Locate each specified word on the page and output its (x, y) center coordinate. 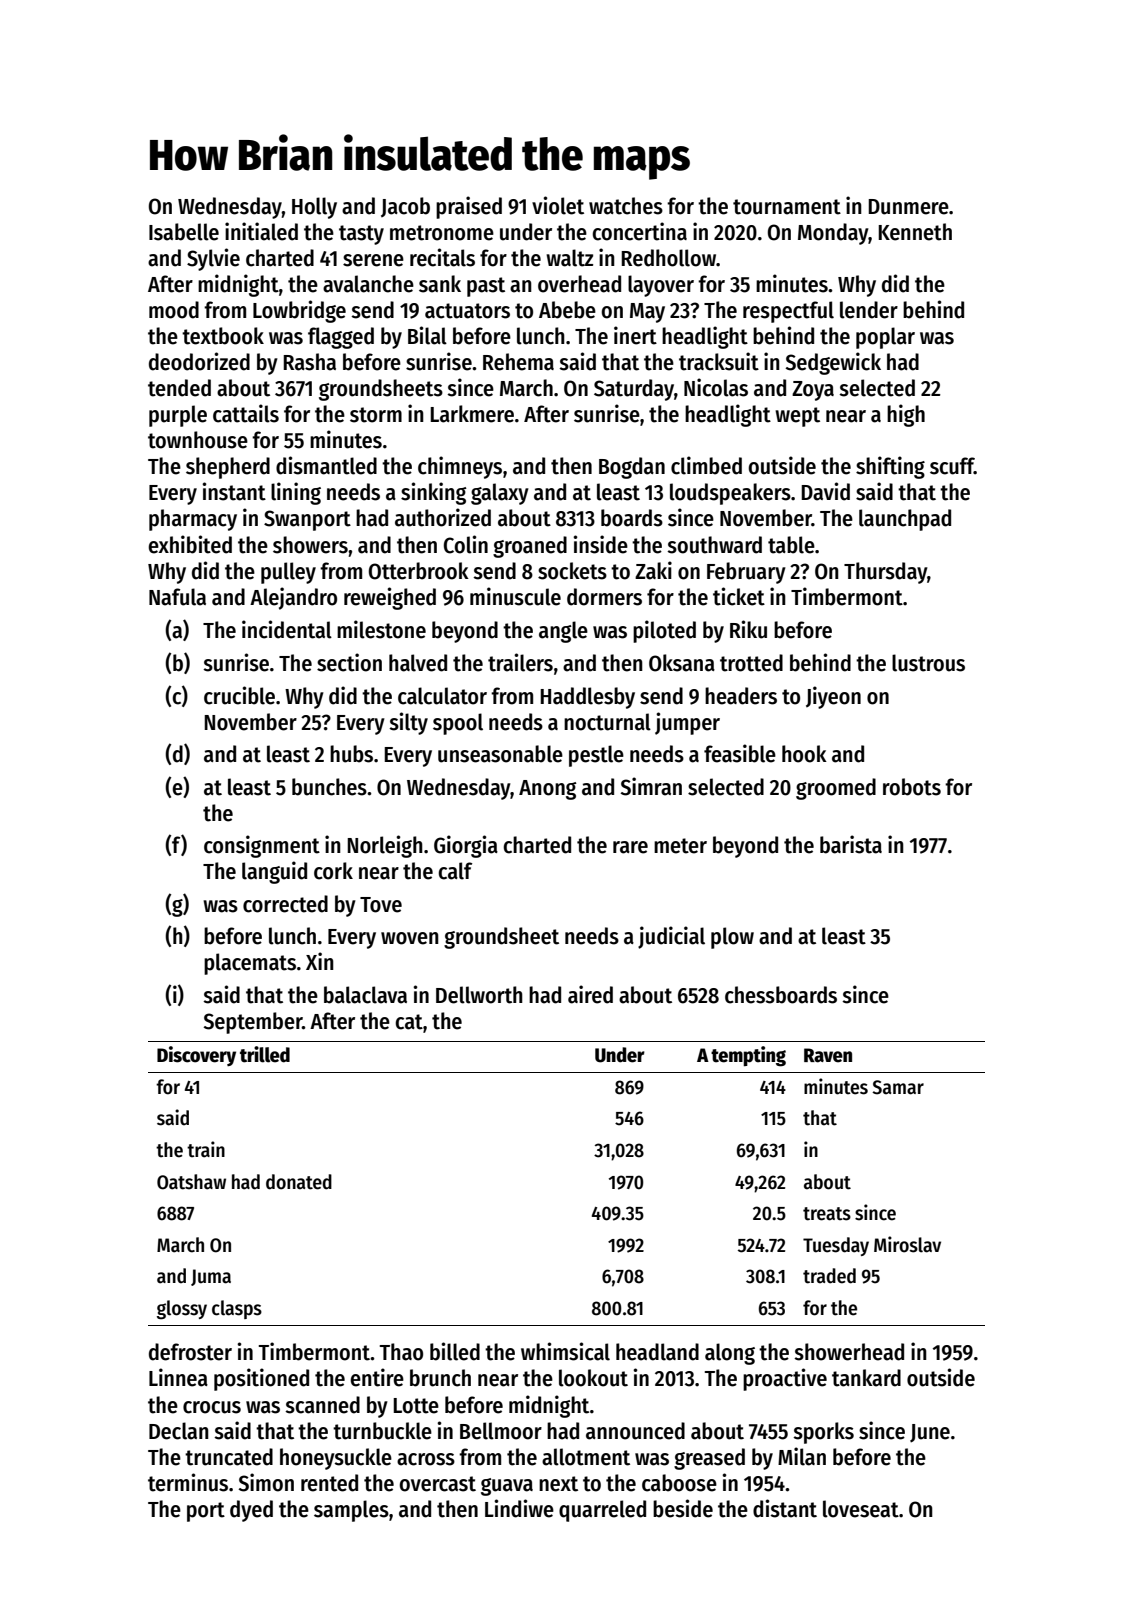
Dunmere (908, 207)
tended (179, 388)
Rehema (518, 362)
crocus (212, 1407)
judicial (671, 937)
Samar (898, 1087)
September (252, 1023)
